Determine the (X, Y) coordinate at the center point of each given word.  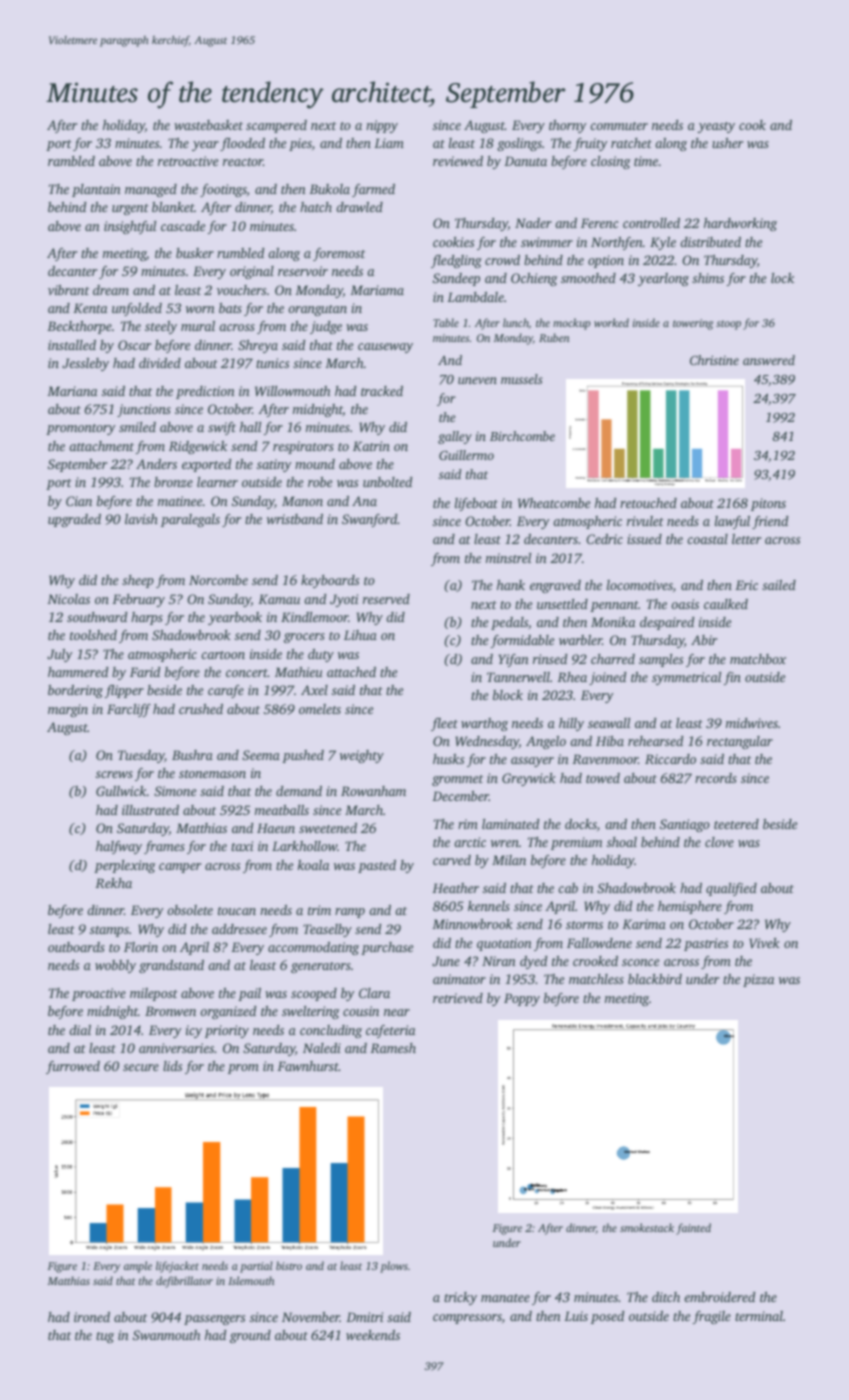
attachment (101, 446)
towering (693, 324)
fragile (712, 1317)
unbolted (387, 482)
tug (105, 1337)
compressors (467, 1319)
